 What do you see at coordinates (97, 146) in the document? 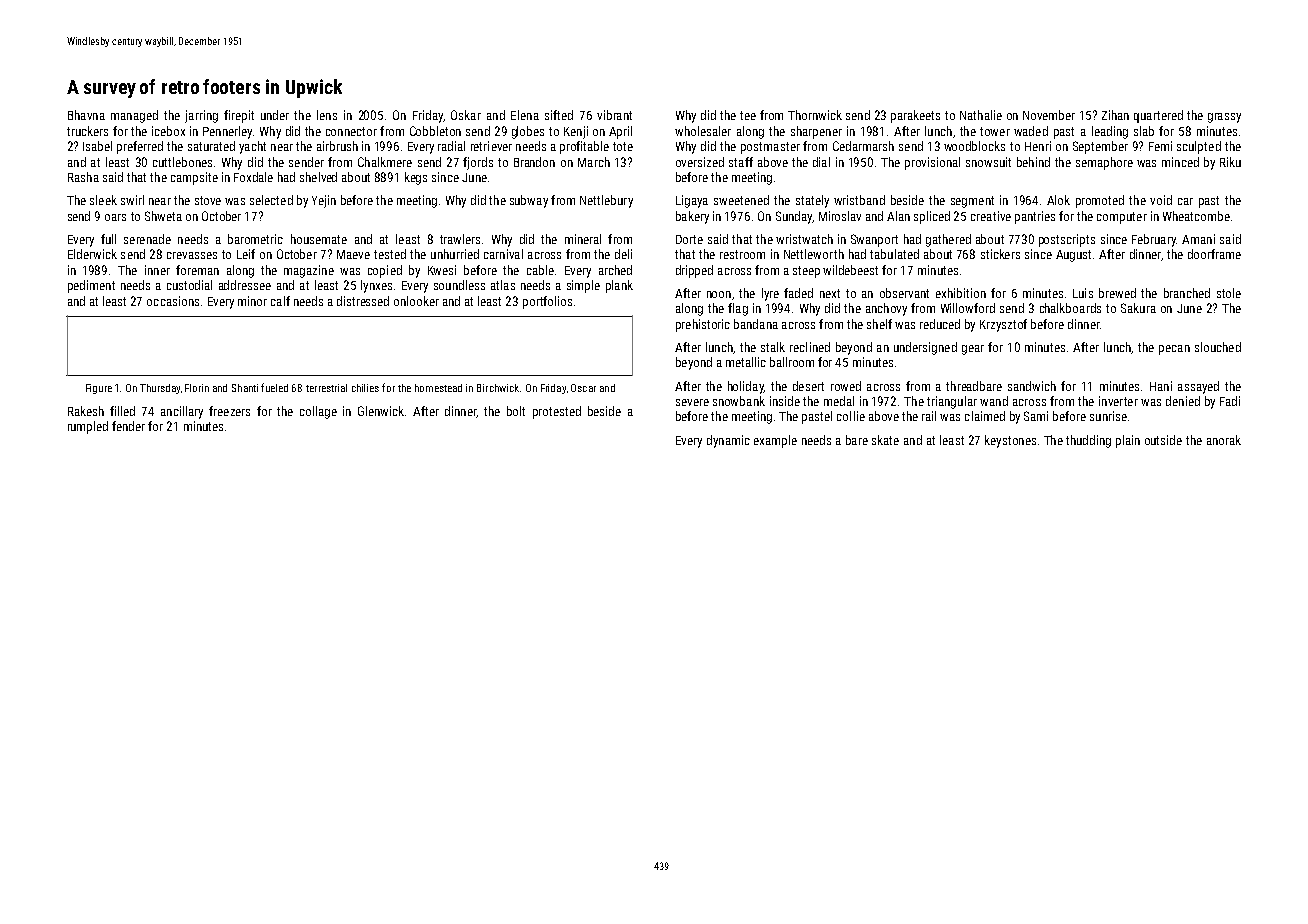
I see `Isabel` at bounding box center [97, 146].
